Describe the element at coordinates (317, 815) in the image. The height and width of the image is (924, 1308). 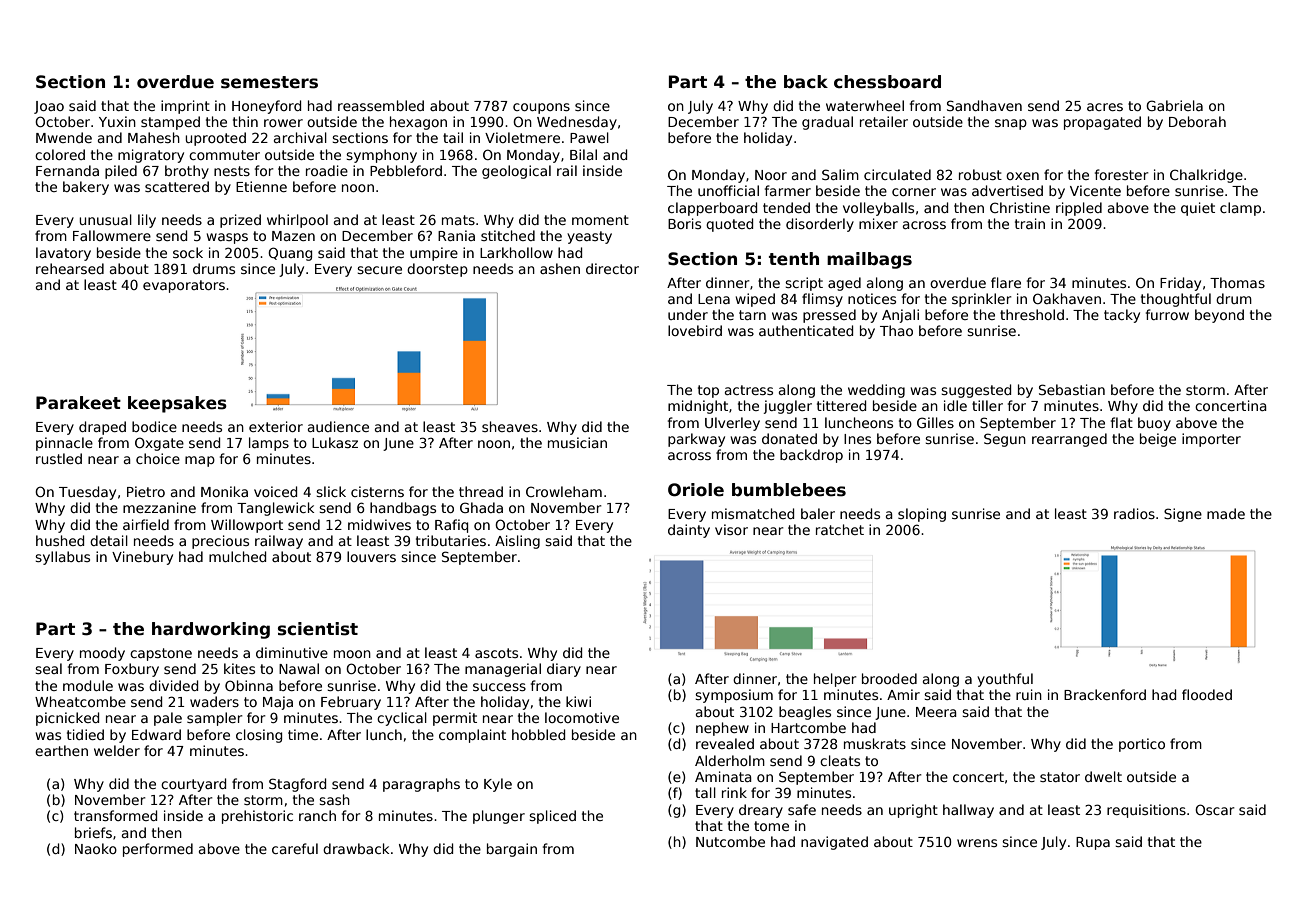
I see `ranch` at that location.
